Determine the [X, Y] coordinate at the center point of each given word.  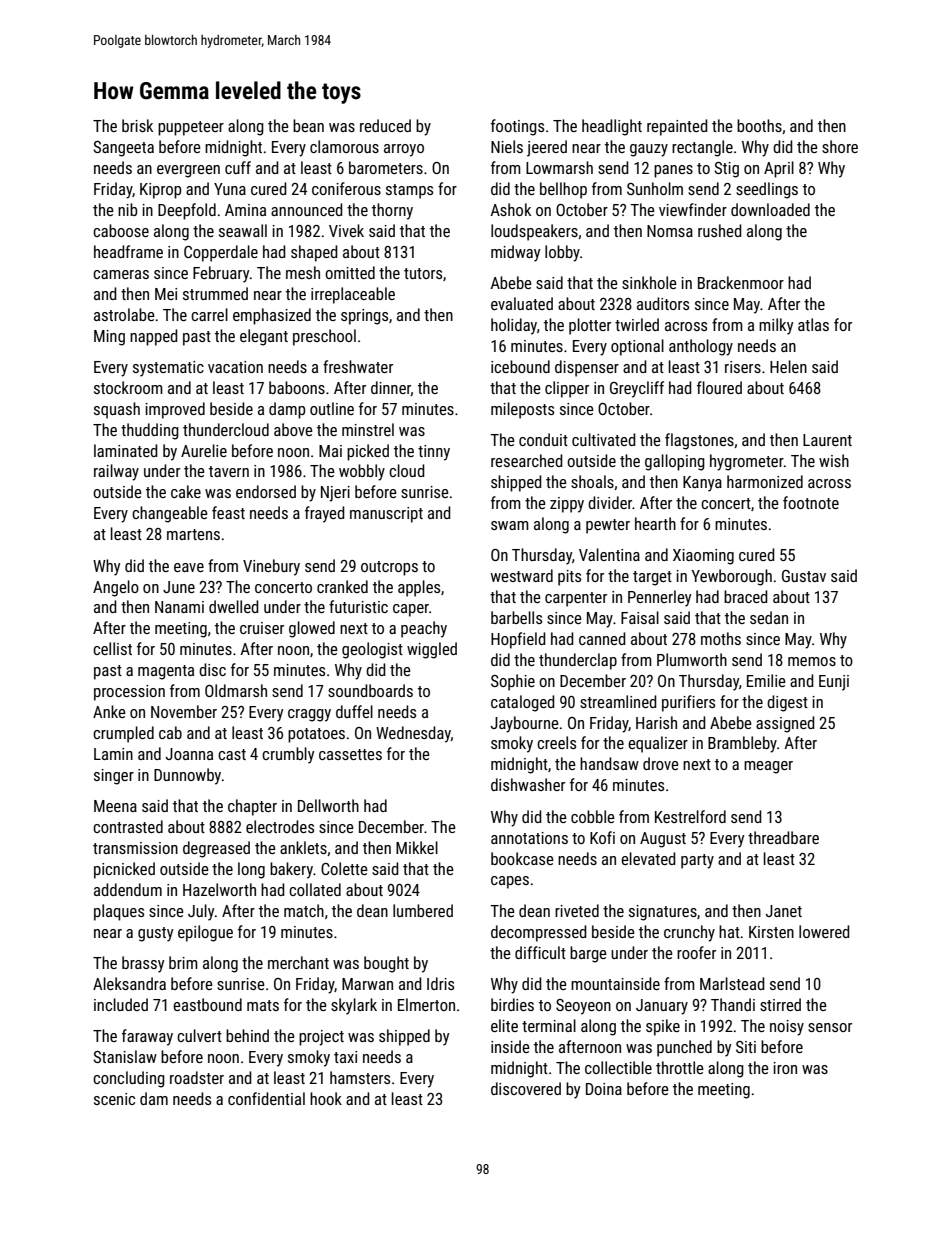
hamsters [360, 1077]
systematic [168, 369]
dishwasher [528, 784]
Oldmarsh [236, 690]
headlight [612, 127]
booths [759, 125]
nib [128, 209]
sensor [830, 1027]
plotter [590, 326]
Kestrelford [690, 816]
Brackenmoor [741, 282]
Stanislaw [125, 1056]
